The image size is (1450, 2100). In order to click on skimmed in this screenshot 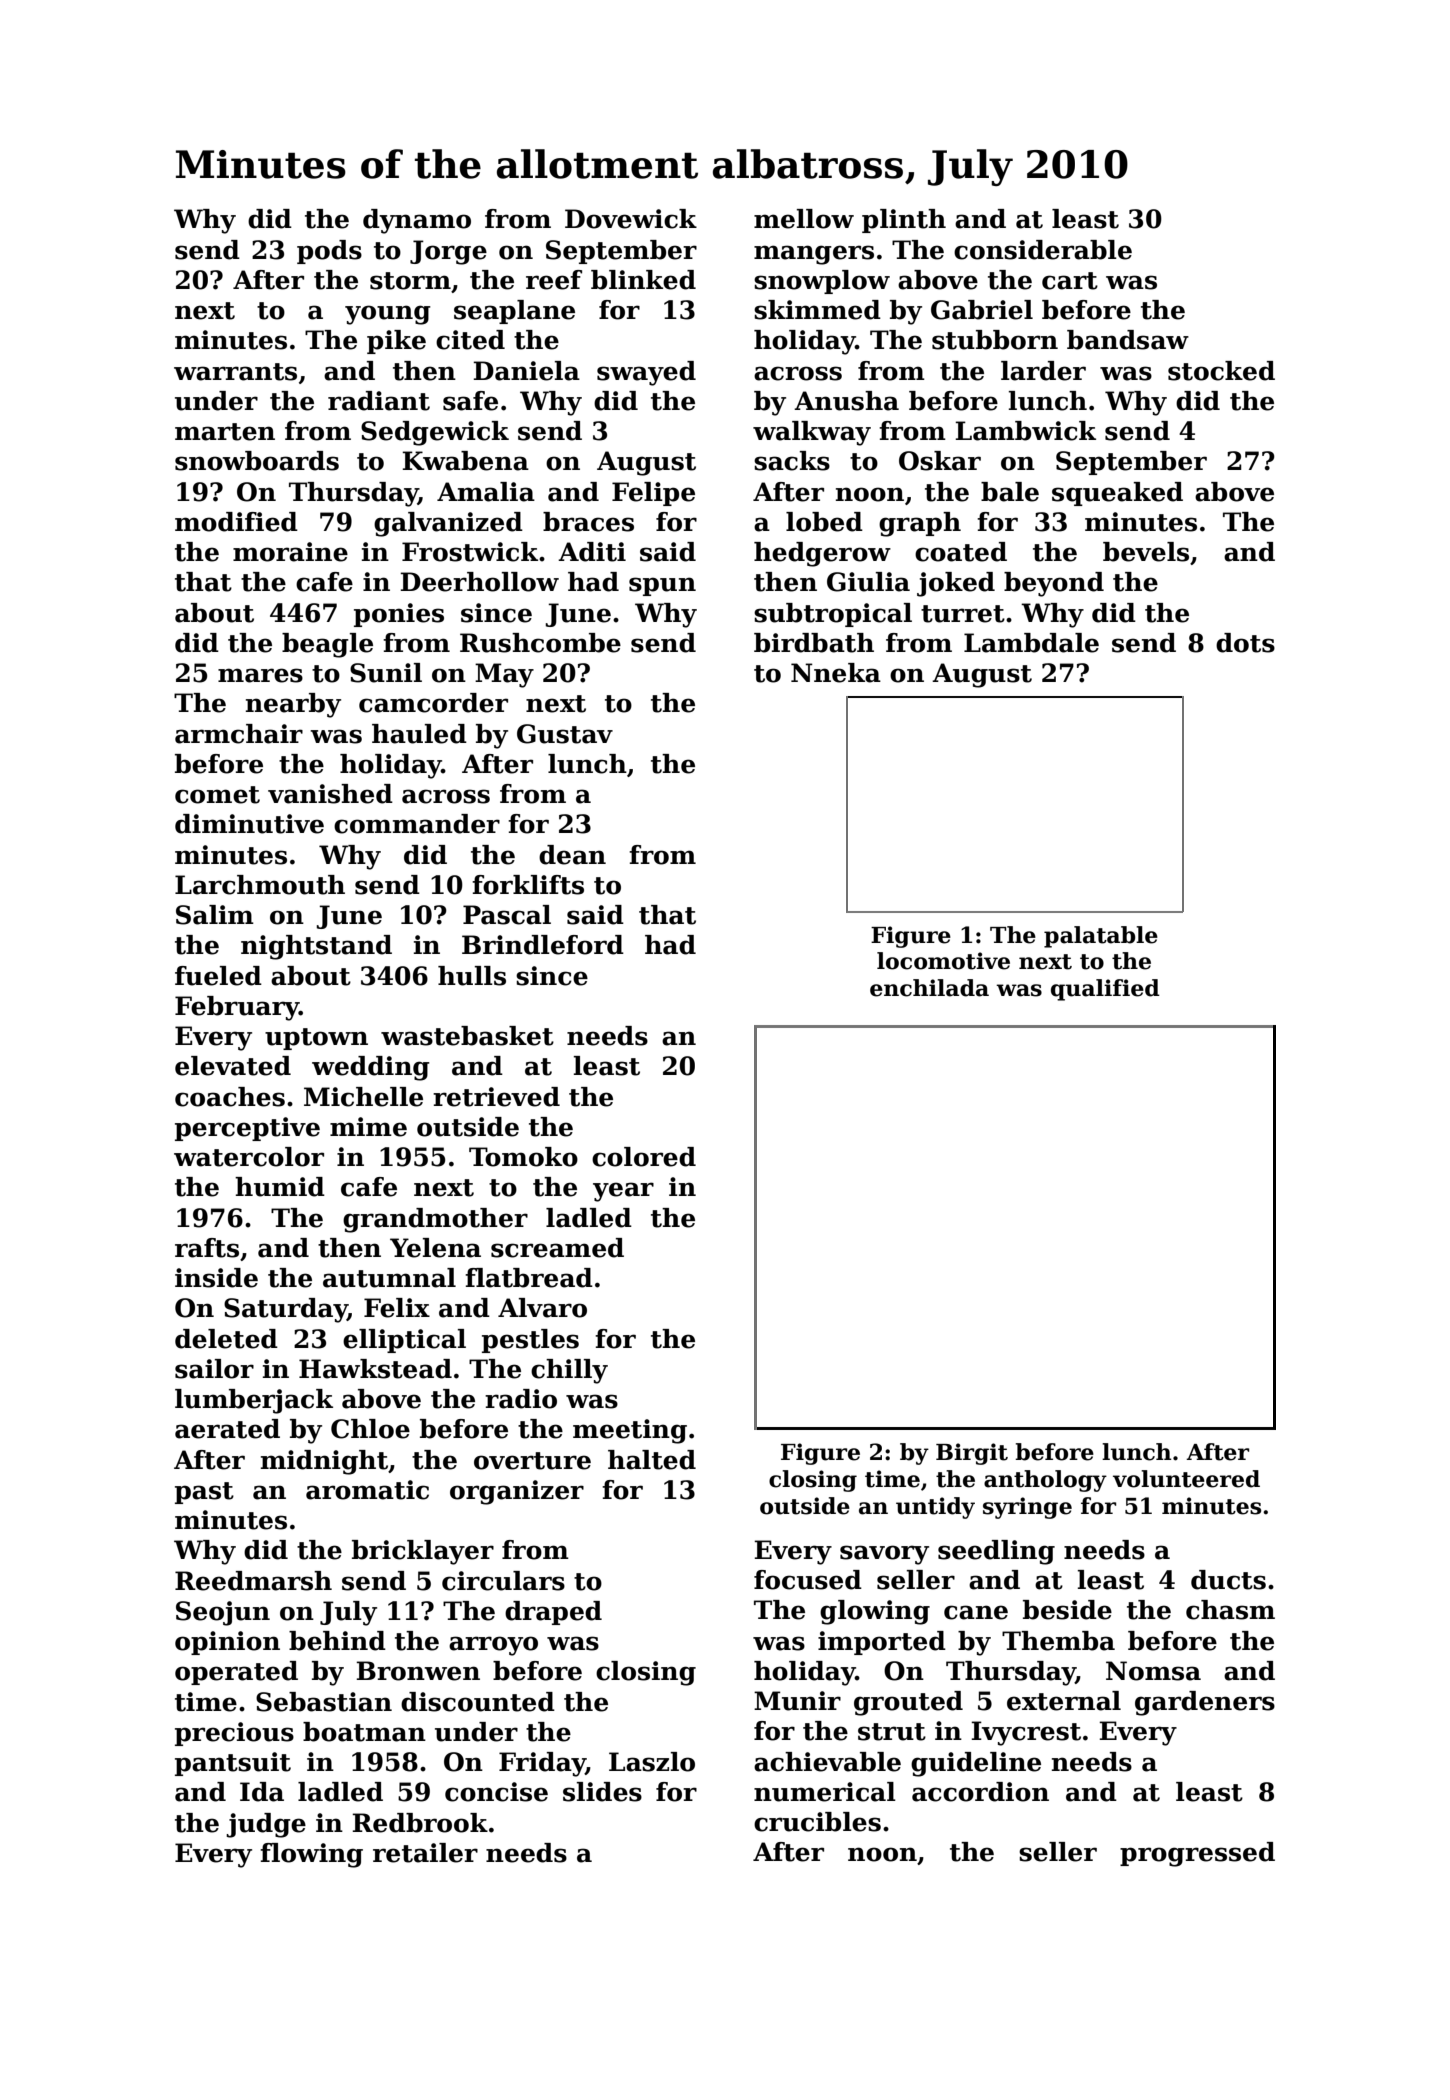, I will do `click(817, 310)`.
